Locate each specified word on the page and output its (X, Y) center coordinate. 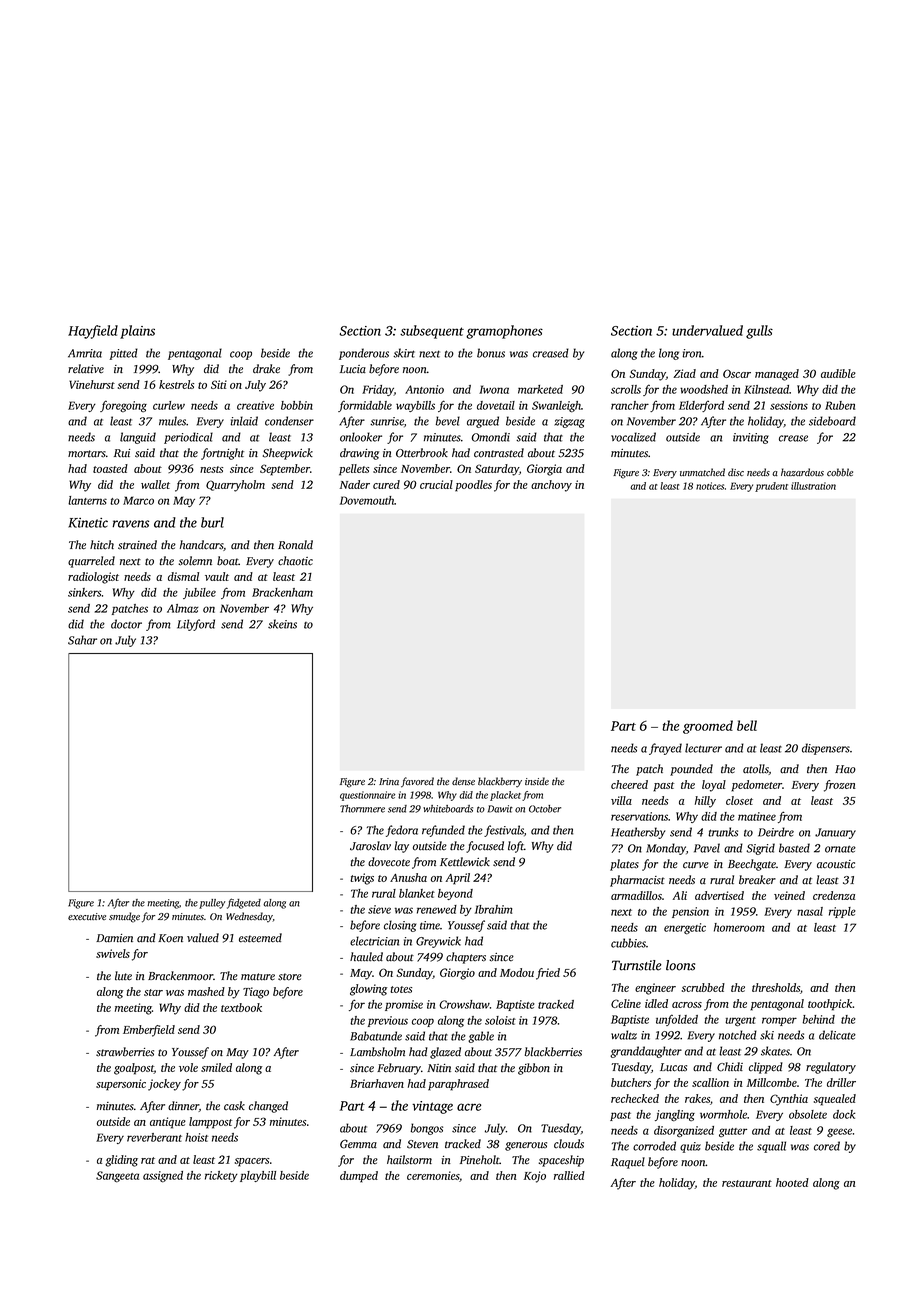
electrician (374, 941)
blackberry (500, 782)
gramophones (504, 332)
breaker (757, 880)
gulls (759, 332)
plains (137, 332)
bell (747, 725)
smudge (124, 917)
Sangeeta (117, 1177)
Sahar (82, 640)
